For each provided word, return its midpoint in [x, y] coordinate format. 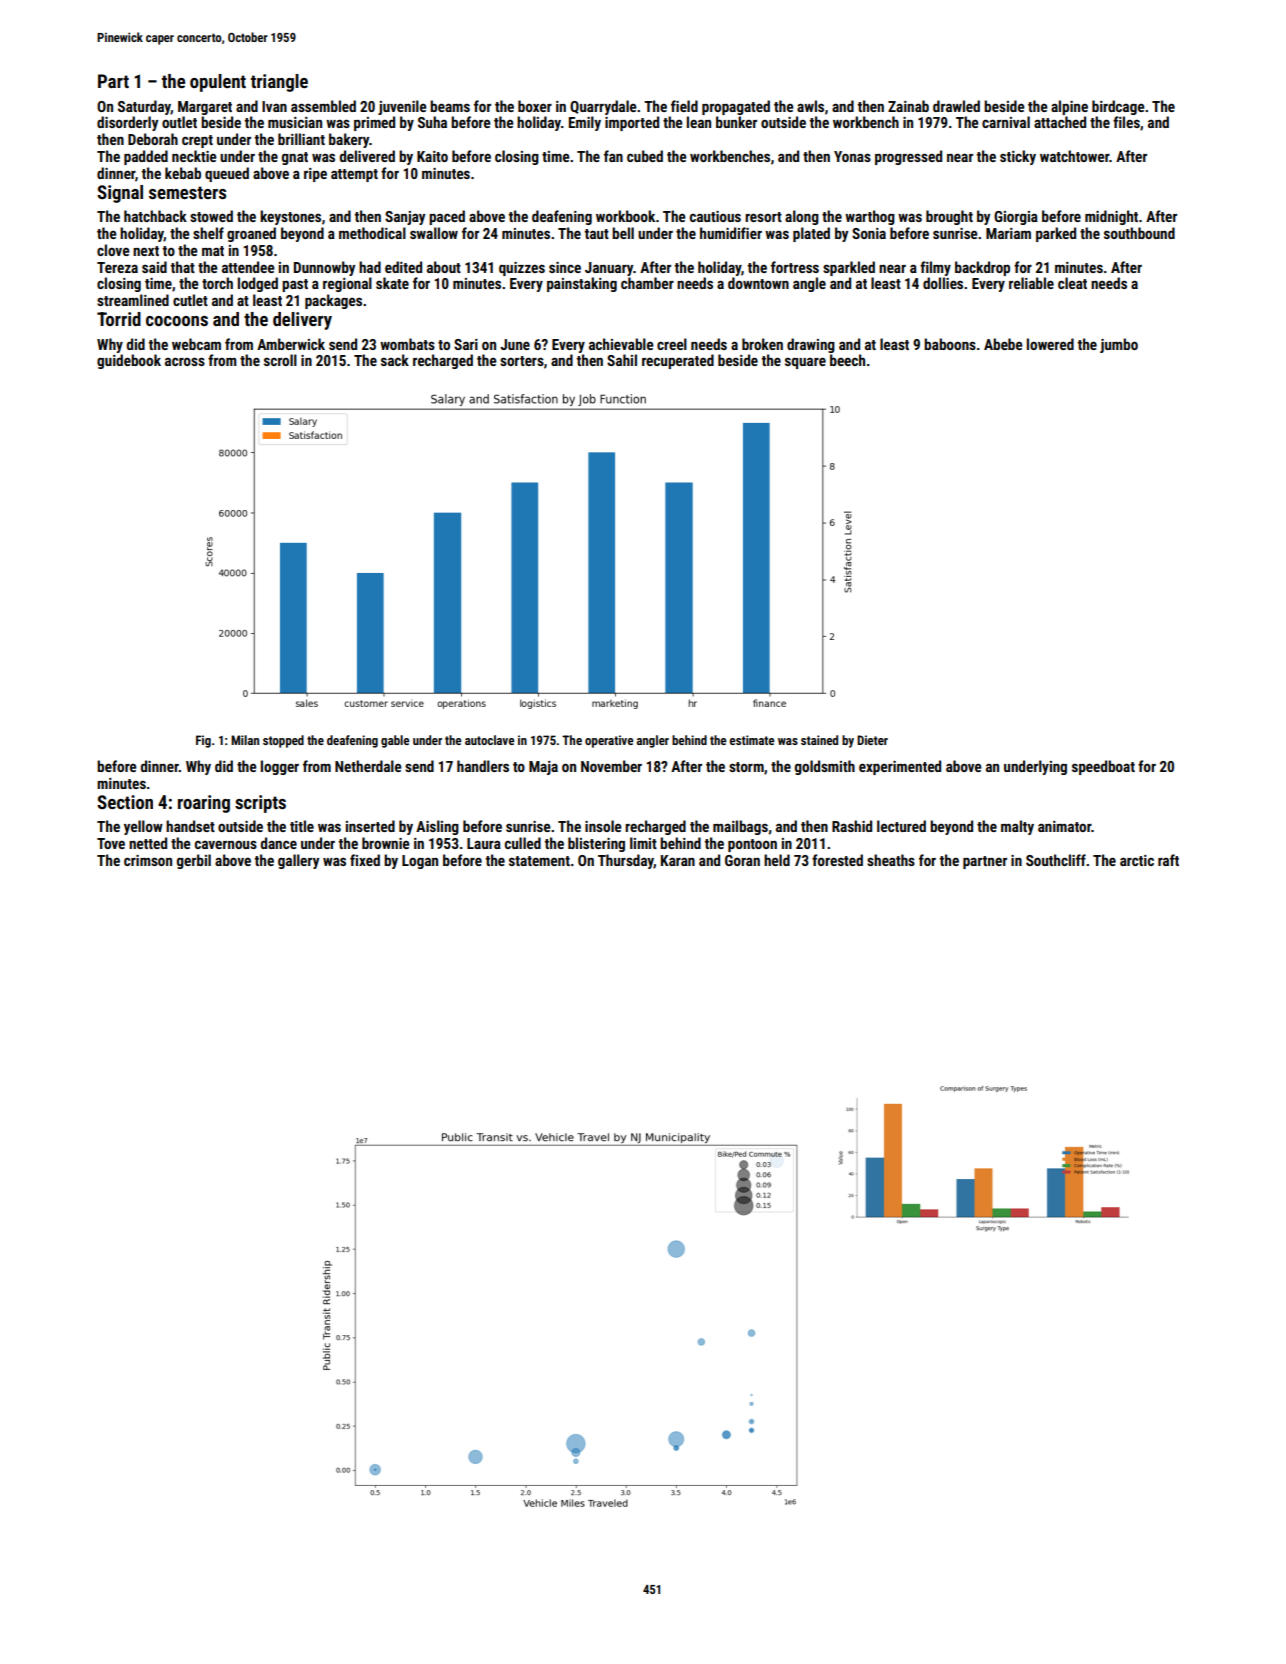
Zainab [908, 106]
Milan [245, 740]
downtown [758, 283]
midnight [1111, 217]
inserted [370, 826]
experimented [900, 767]
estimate [751, 740]
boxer [535, 106]
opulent [218, 83]
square [805, 363]
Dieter [872, 740]
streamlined [133, 300]
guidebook [129, 361]
